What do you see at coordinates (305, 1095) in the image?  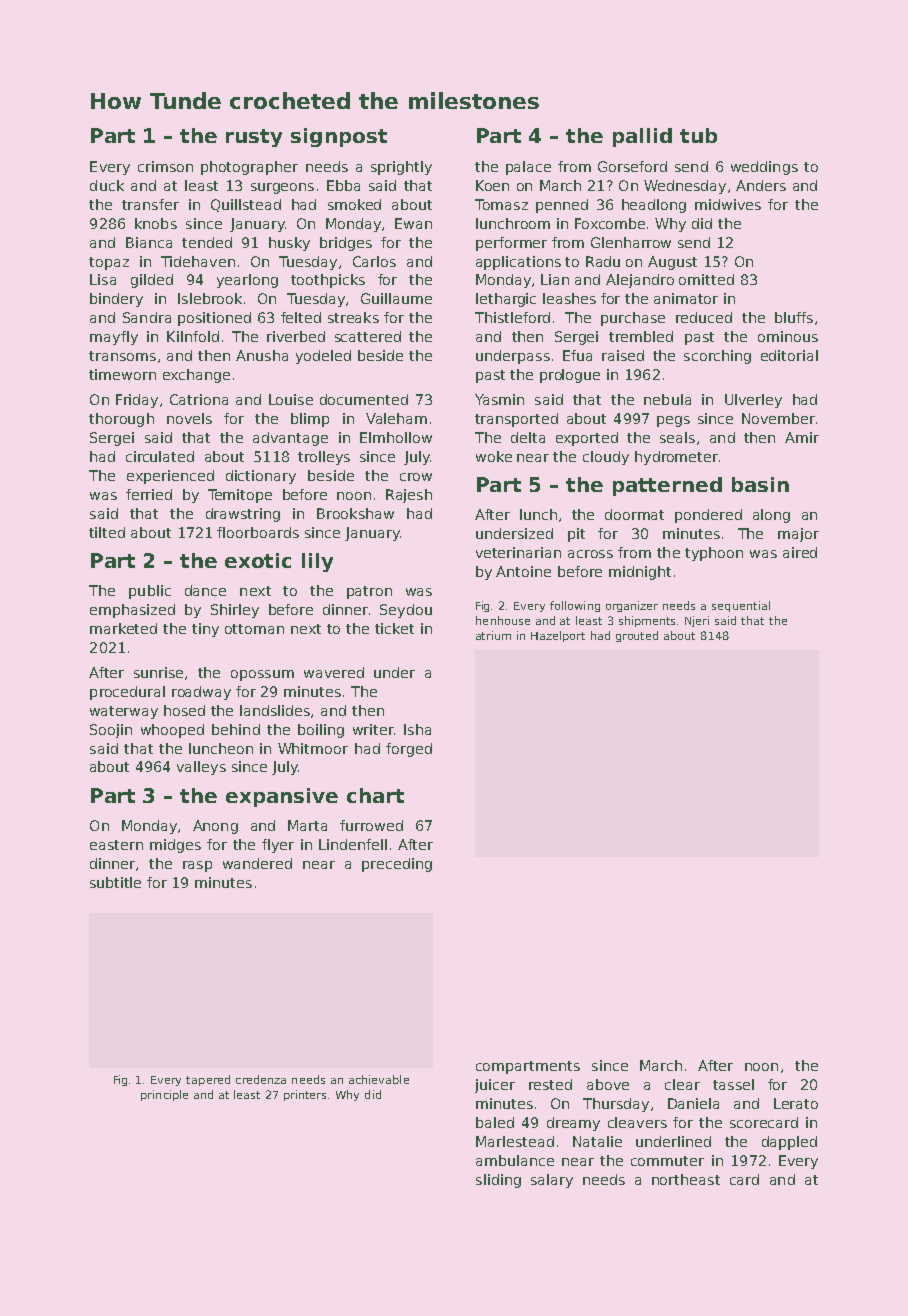 I see `printers` at bounding box center [305, 1095].
